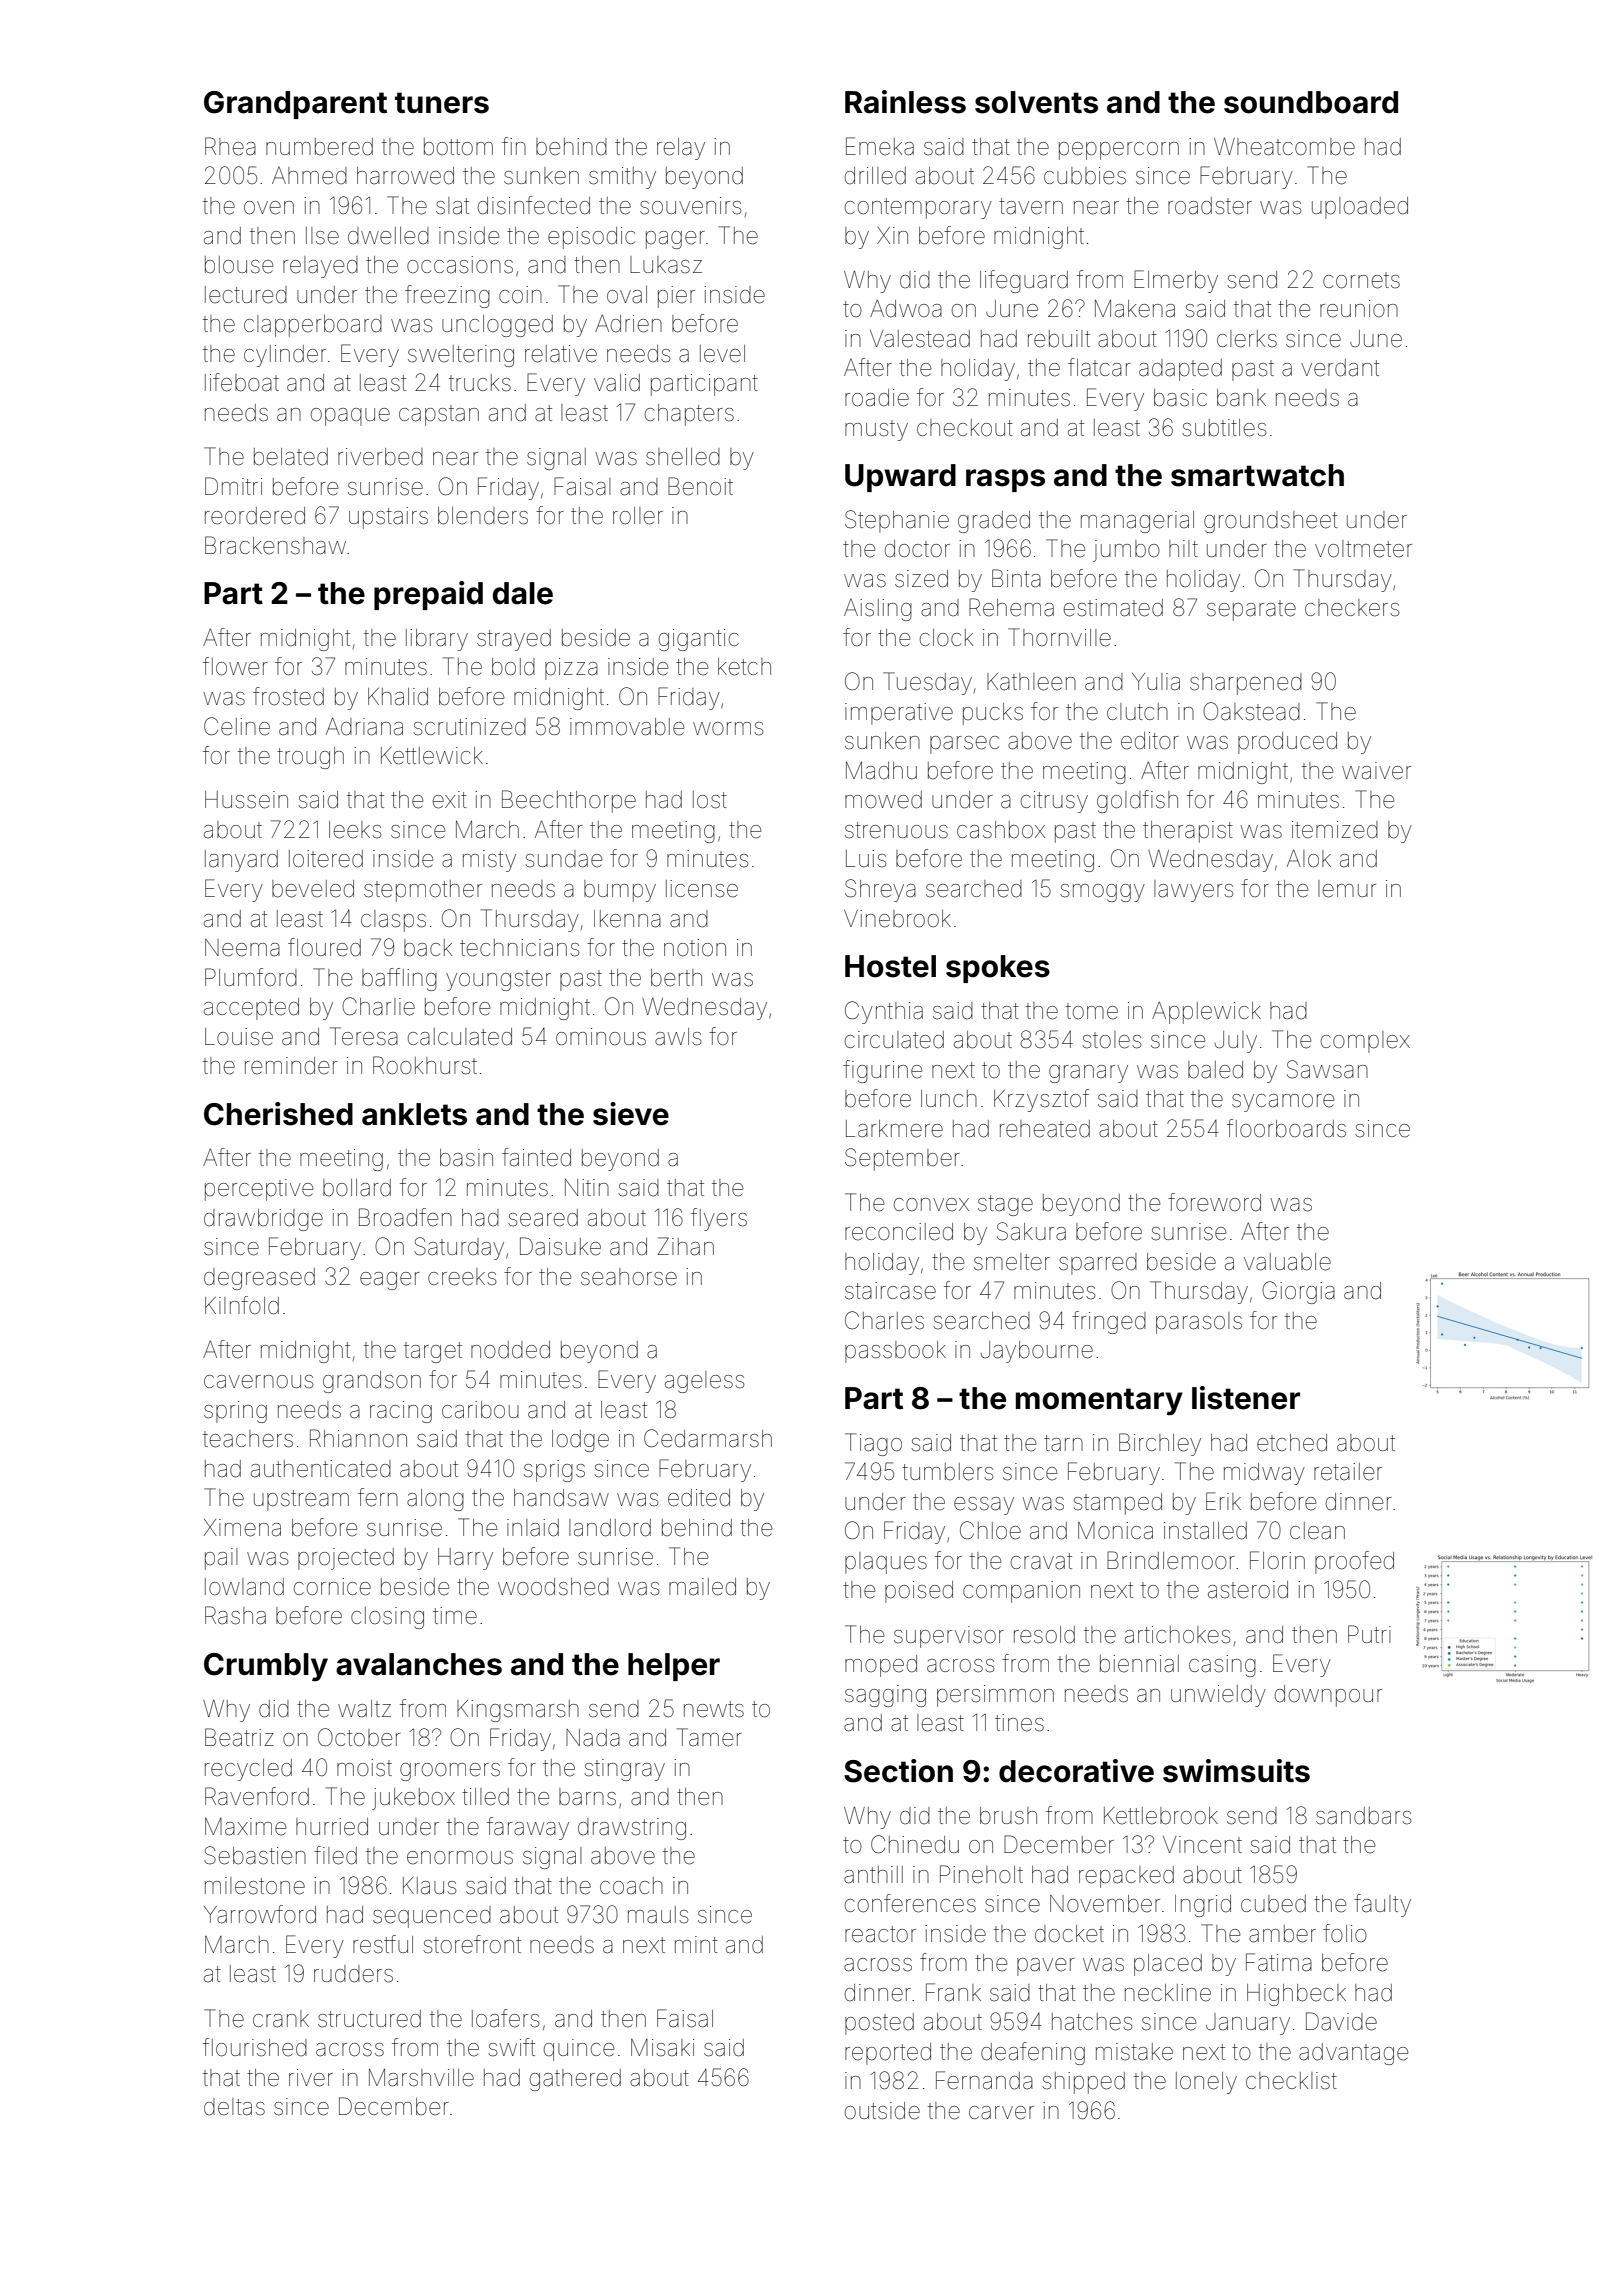 The height and width of the screenshot is (2292, 1620). Describe the element at coordinates (1092, 1011) in the screenshot. I see `tome` at that location.
